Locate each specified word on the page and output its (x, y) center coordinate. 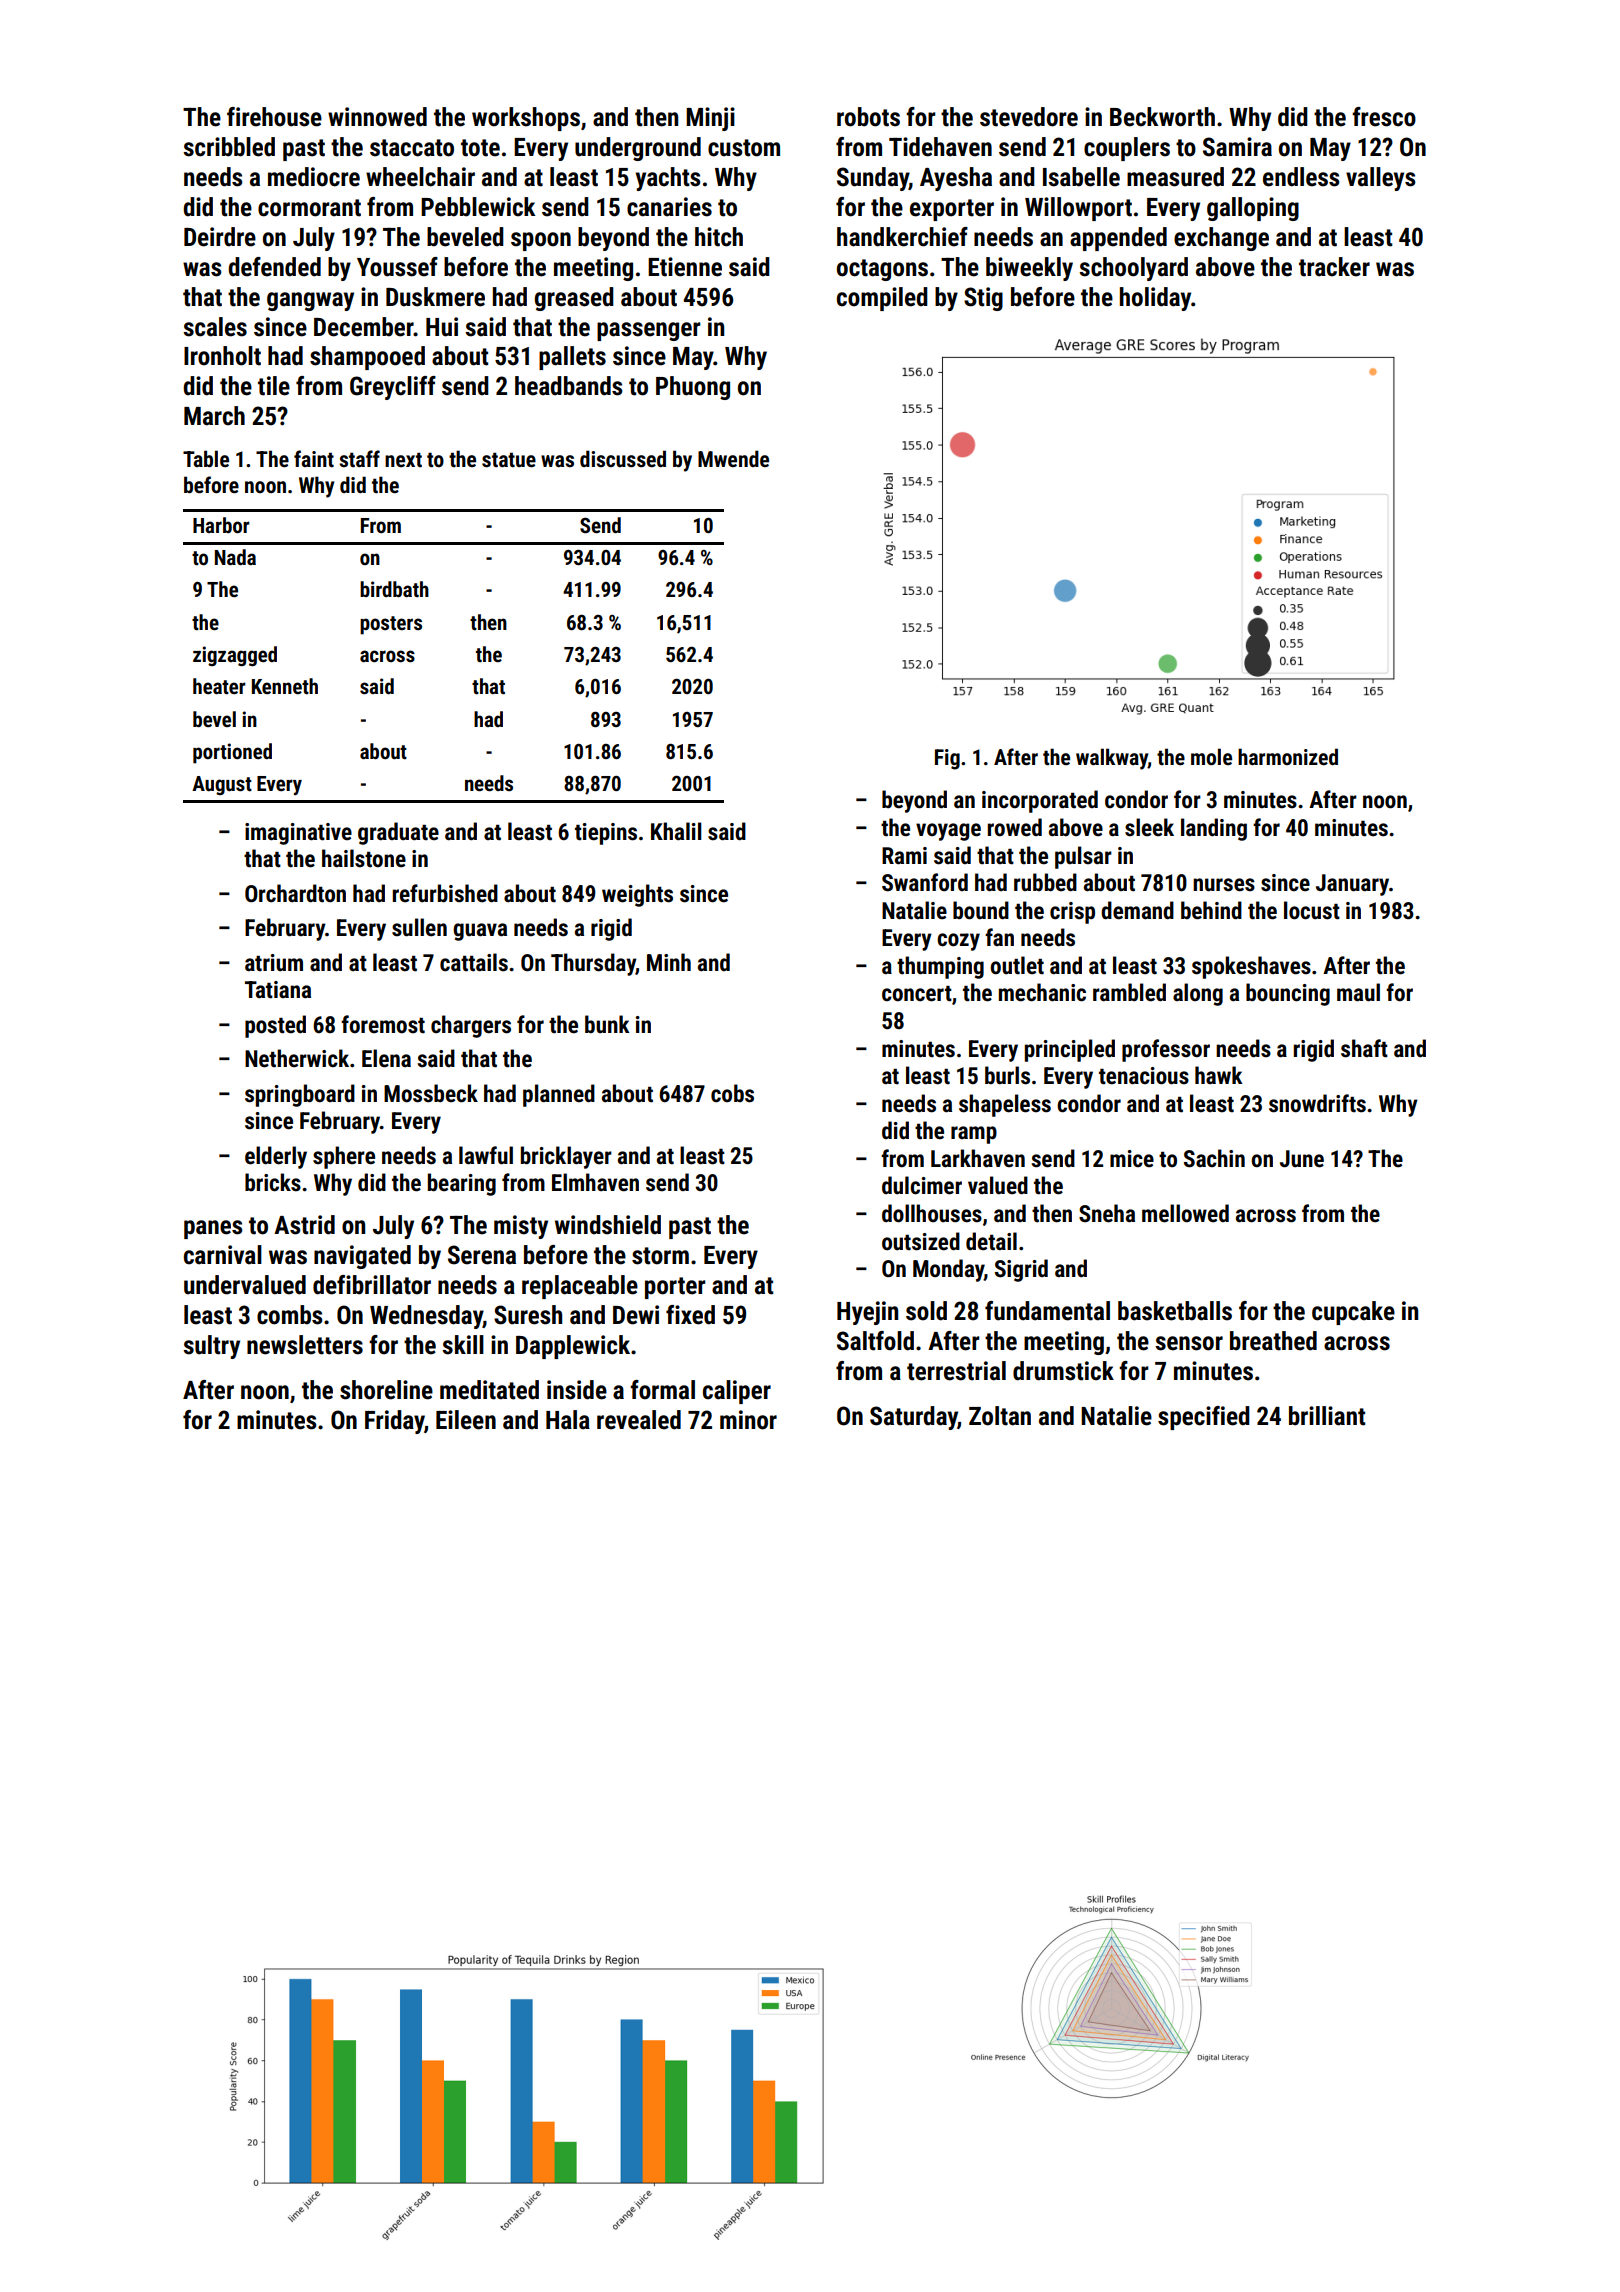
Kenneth (285, 686)
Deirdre (220, 237)
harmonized (1288, 757)
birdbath (394, 589)
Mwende (733, 458)
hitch (719, 237)
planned (559, 1095)
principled (1070, 1050)
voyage (948, 832)
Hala (568, 1420)
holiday (1155, 299)
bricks (273, 1182)
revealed (639, 1420)
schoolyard (1133, 269)
